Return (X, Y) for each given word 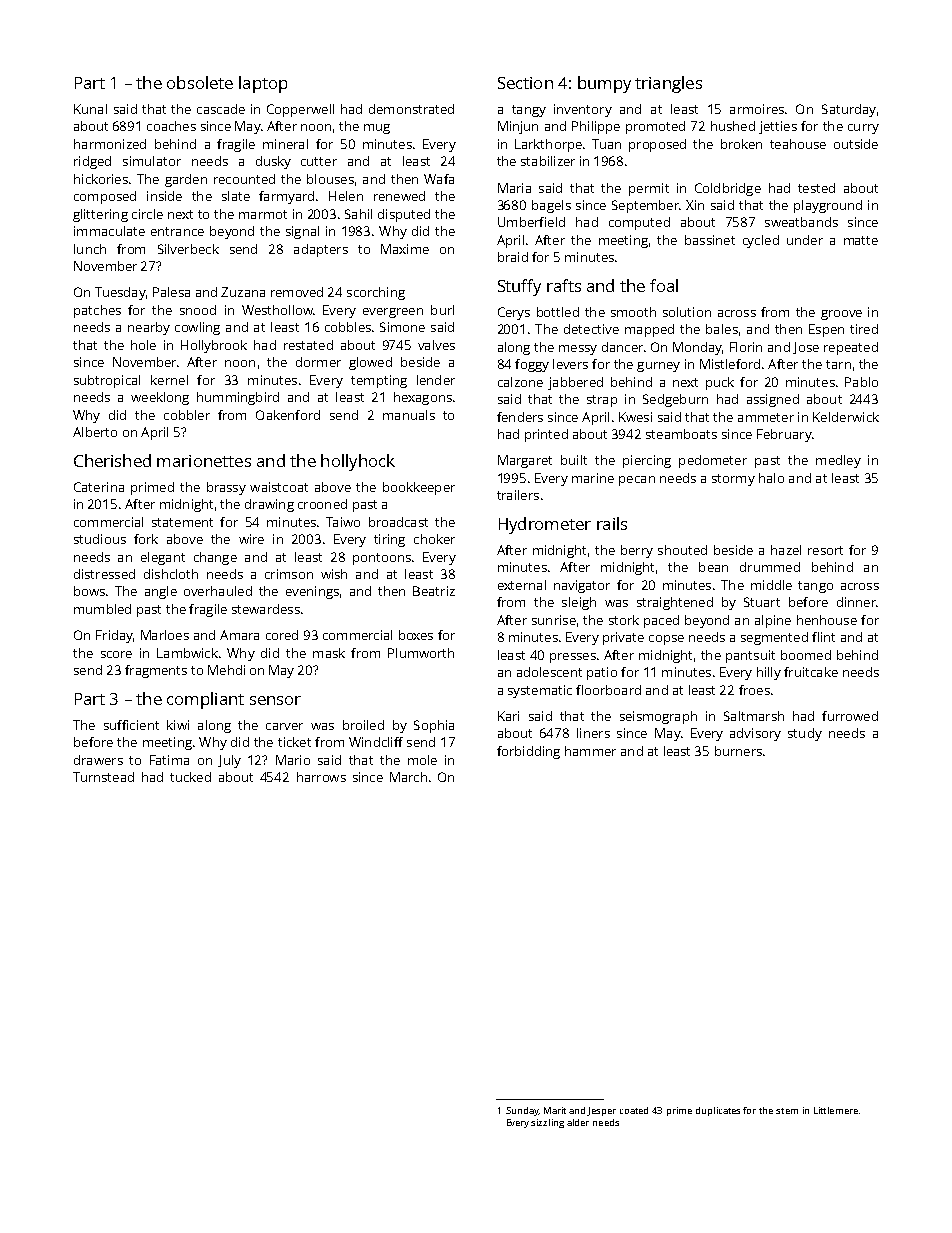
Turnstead (103, 777)
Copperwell (300, 110)
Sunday (522, 1111)
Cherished (112, 460)
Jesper (601, 1111)
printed (546, 435)
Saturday (849, 110)
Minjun (518, 127)
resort (825, 550)
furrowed (850, 716)
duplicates (718, 1111)
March (408, 777)
